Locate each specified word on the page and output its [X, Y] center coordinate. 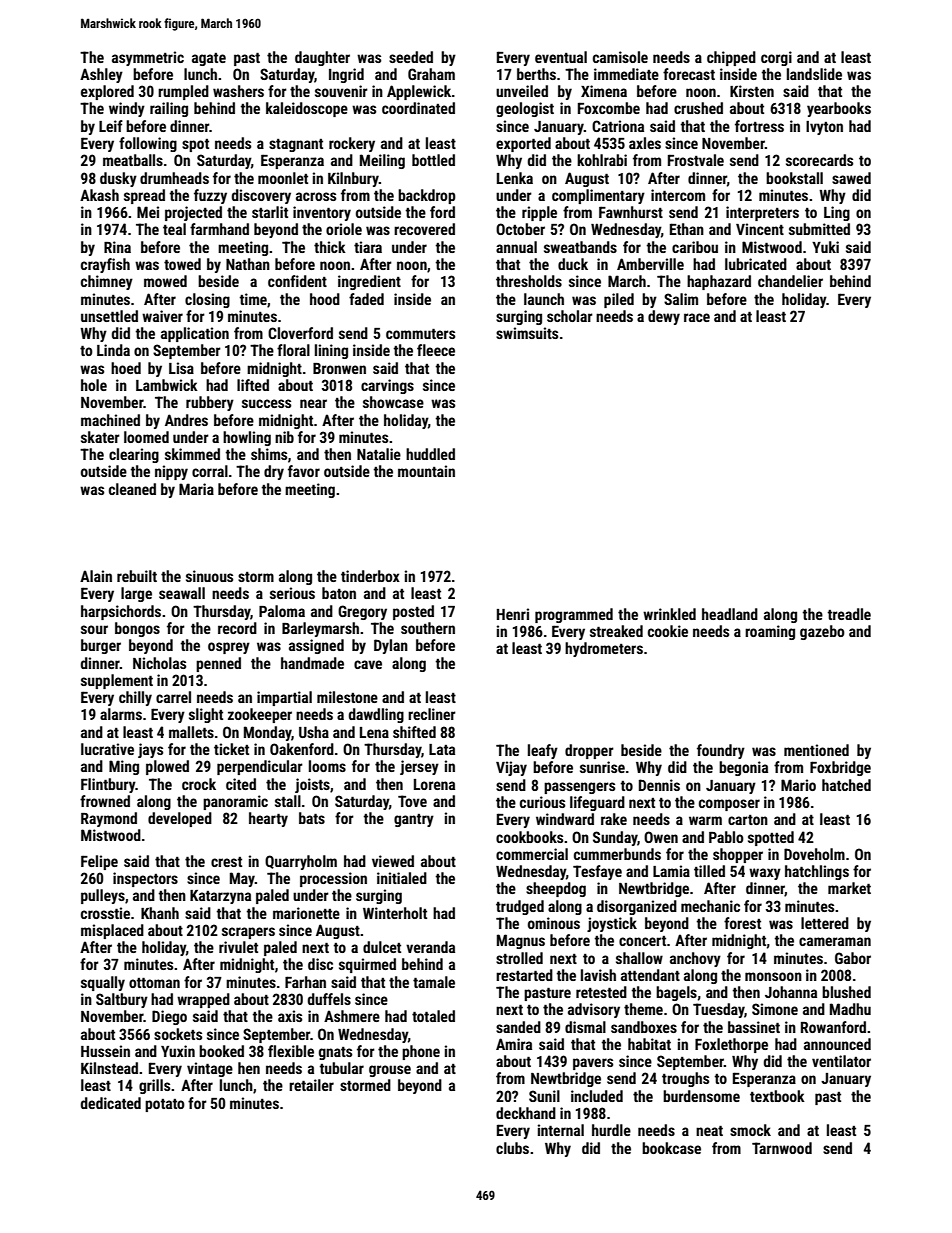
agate [209, 59]
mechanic [710, 906]
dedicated [111, 1103]
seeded [411, 57]
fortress [759, 126]
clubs [512, 1148]
